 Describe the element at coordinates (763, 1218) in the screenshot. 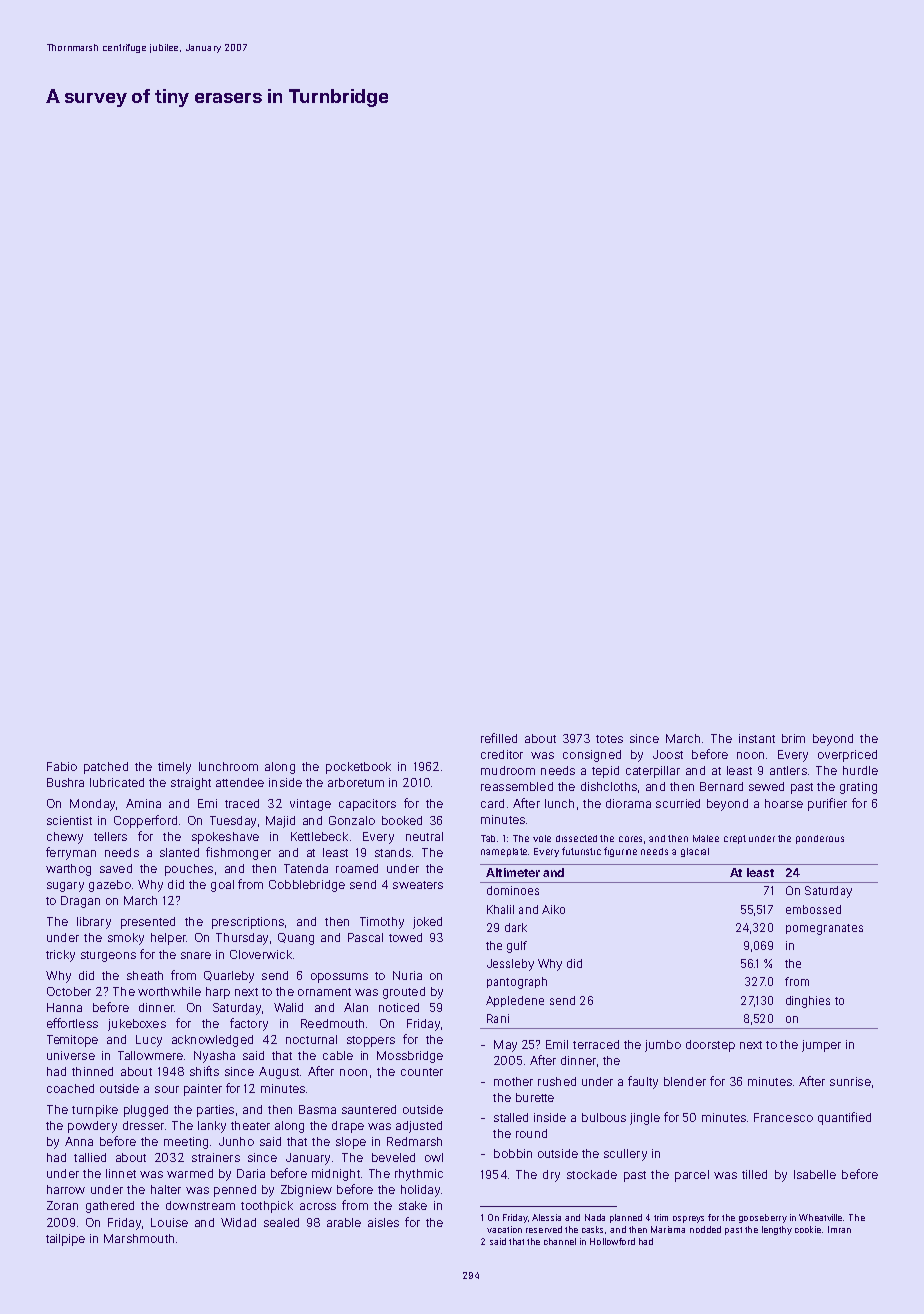

I see `gooseberry` at that location.
